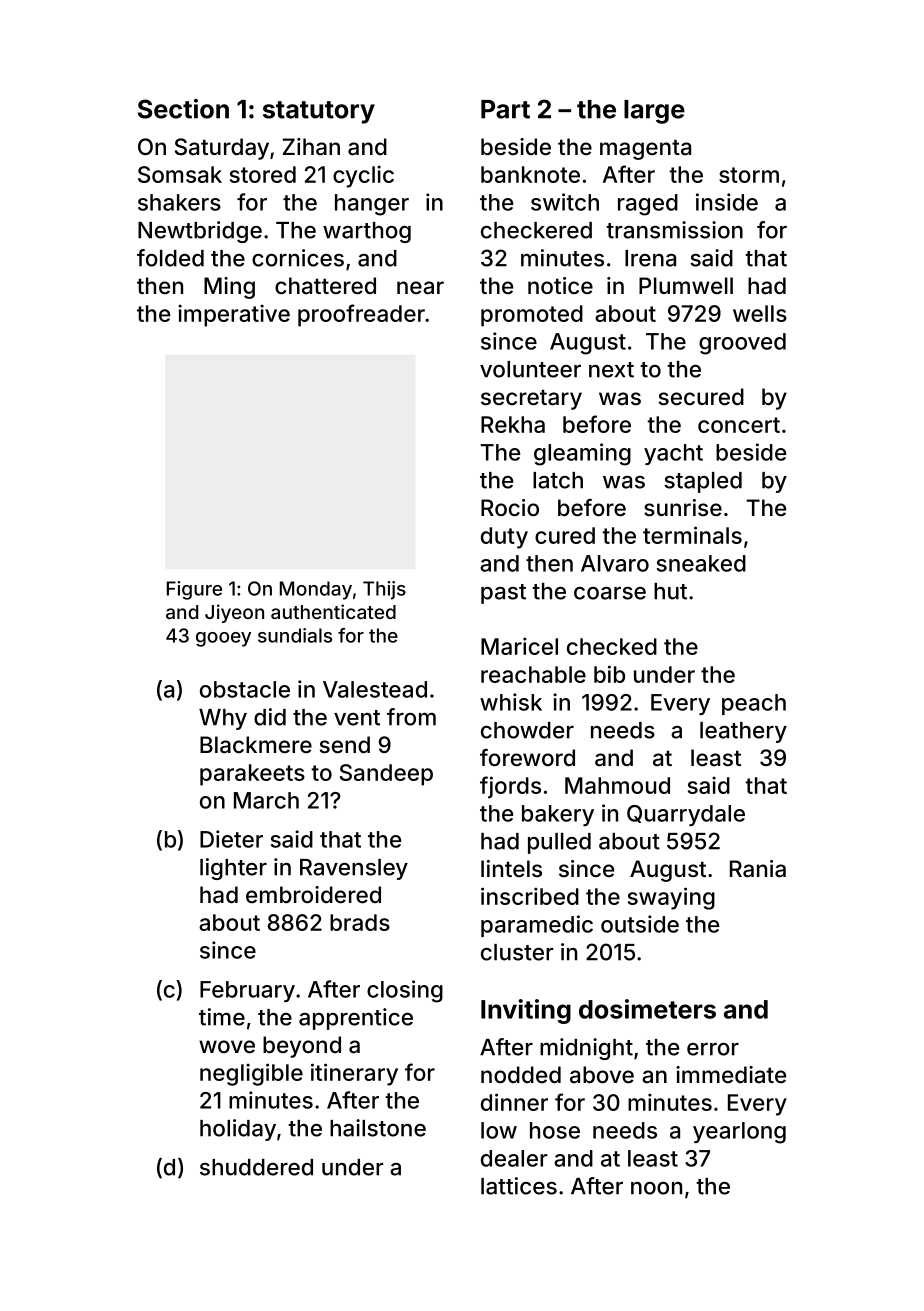 The width and height of the document is (924, 1311). Describe the element at coordinates (760, 313) in the document. I see `wells` at that location.
